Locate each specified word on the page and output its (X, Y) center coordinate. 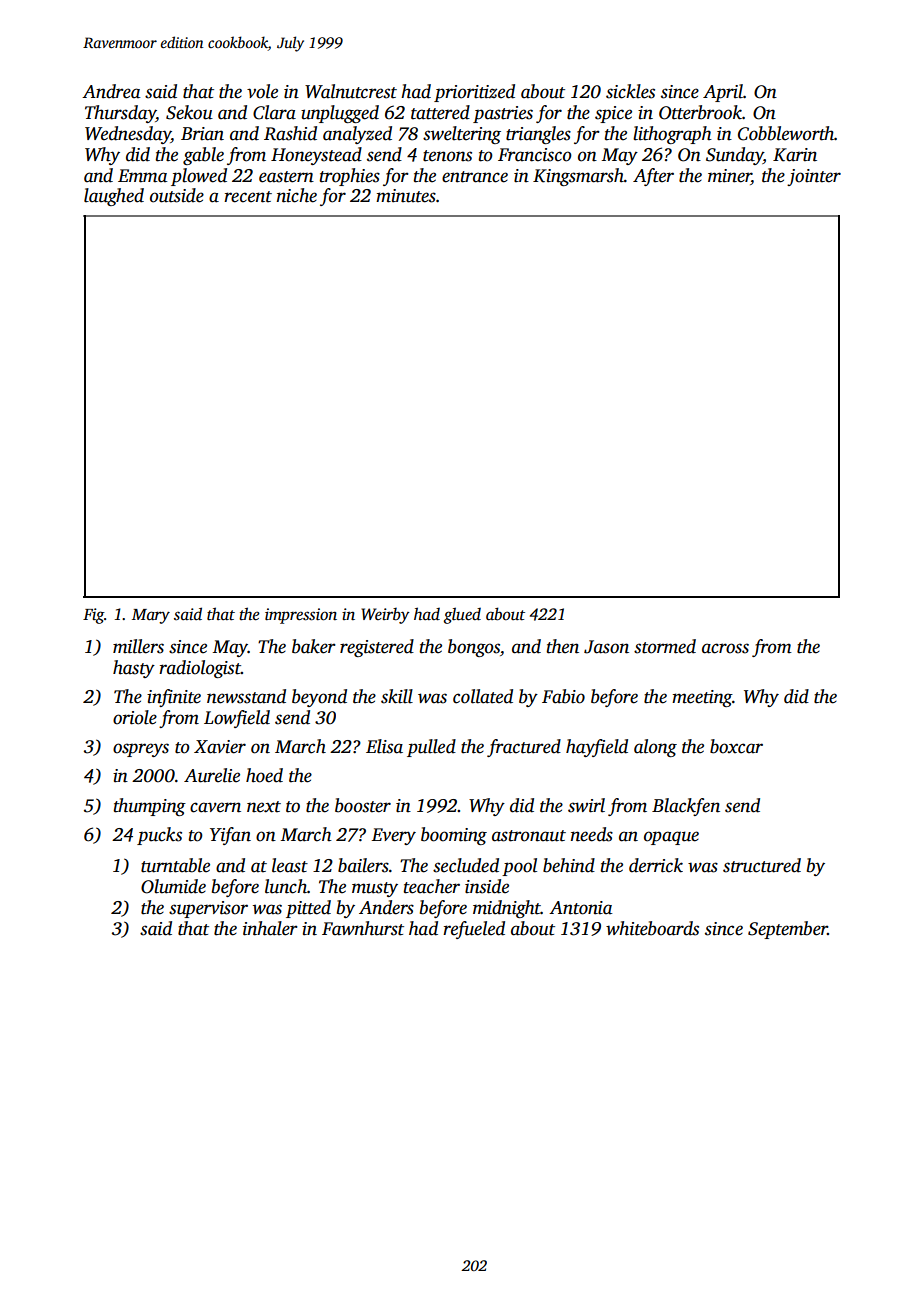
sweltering (462, 135)
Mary (151, 616)
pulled (431, 748)
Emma (143, 176)
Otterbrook (700, 112)
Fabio (563, 696)
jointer (814, 177)
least (290, 865)
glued (462, 615)
